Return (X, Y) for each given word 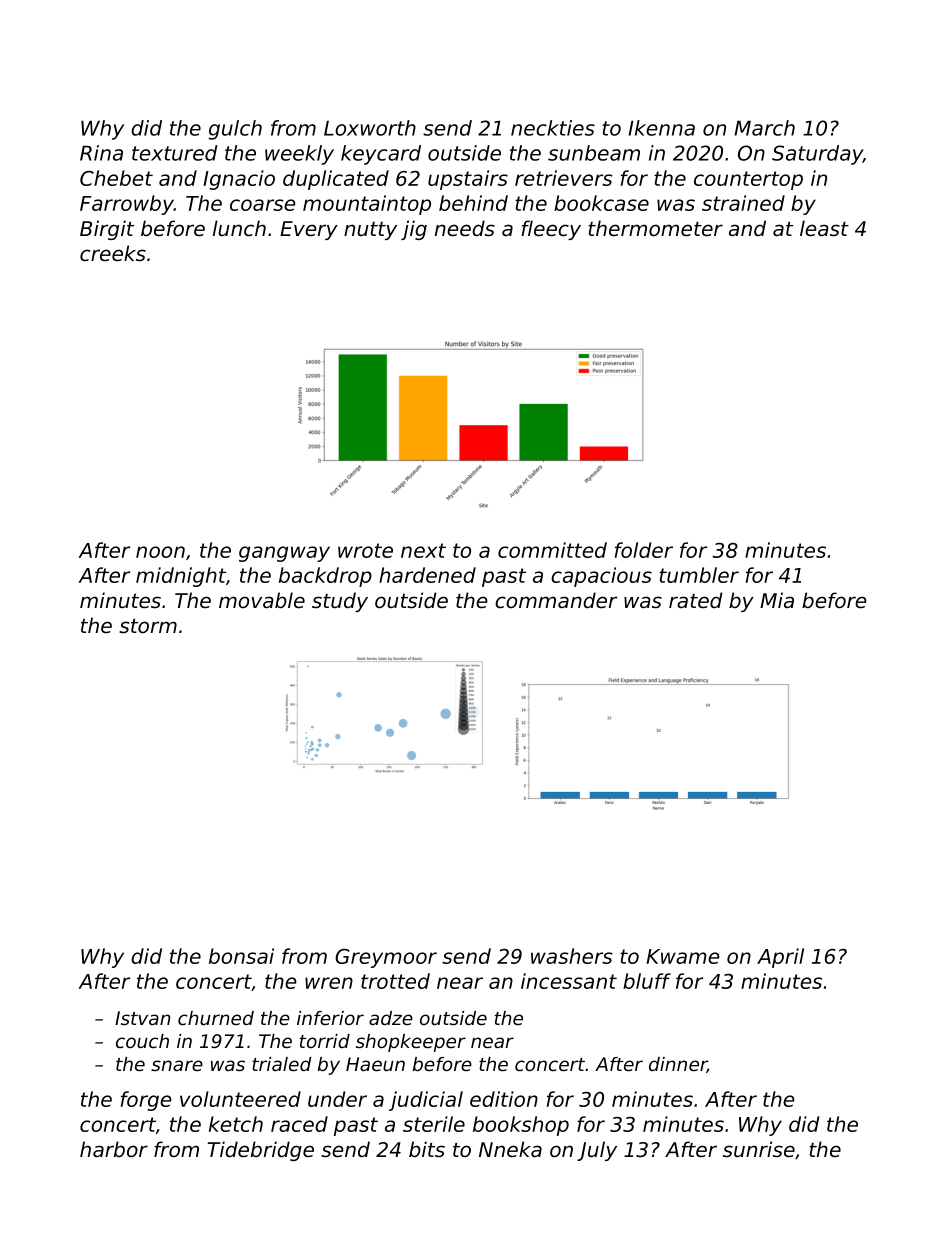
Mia (777, 600)
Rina (101, 153)
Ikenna (661, 128)
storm (148, 626)
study (340, 602)
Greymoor (386, 958)
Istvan (143, 1018)
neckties (553, 128)
